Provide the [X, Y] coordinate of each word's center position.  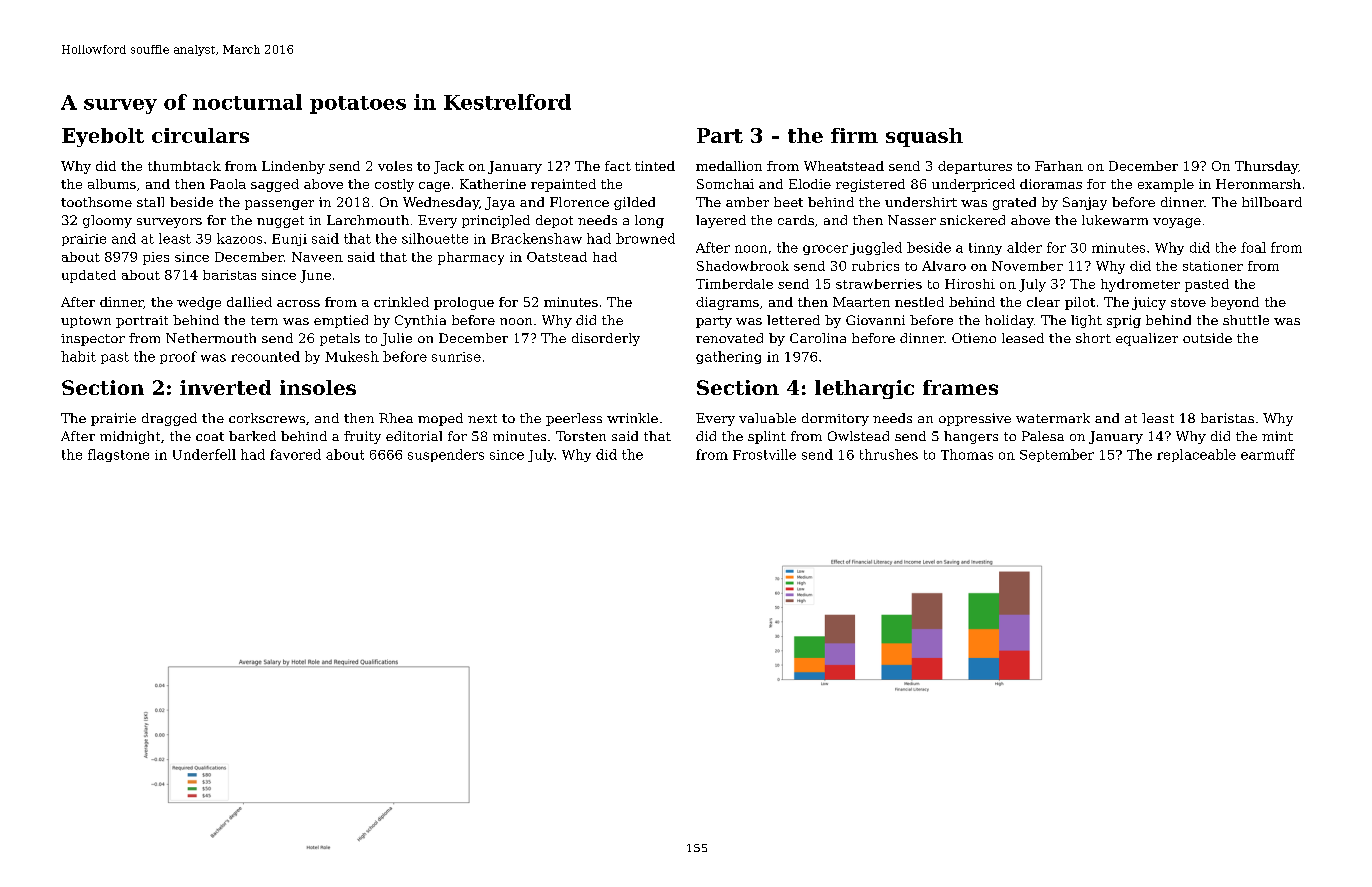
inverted [225, 387]
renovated [729, 338]
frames [960, 387]
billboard [1272, 202]
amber [747, 202]
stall [150, 202]
